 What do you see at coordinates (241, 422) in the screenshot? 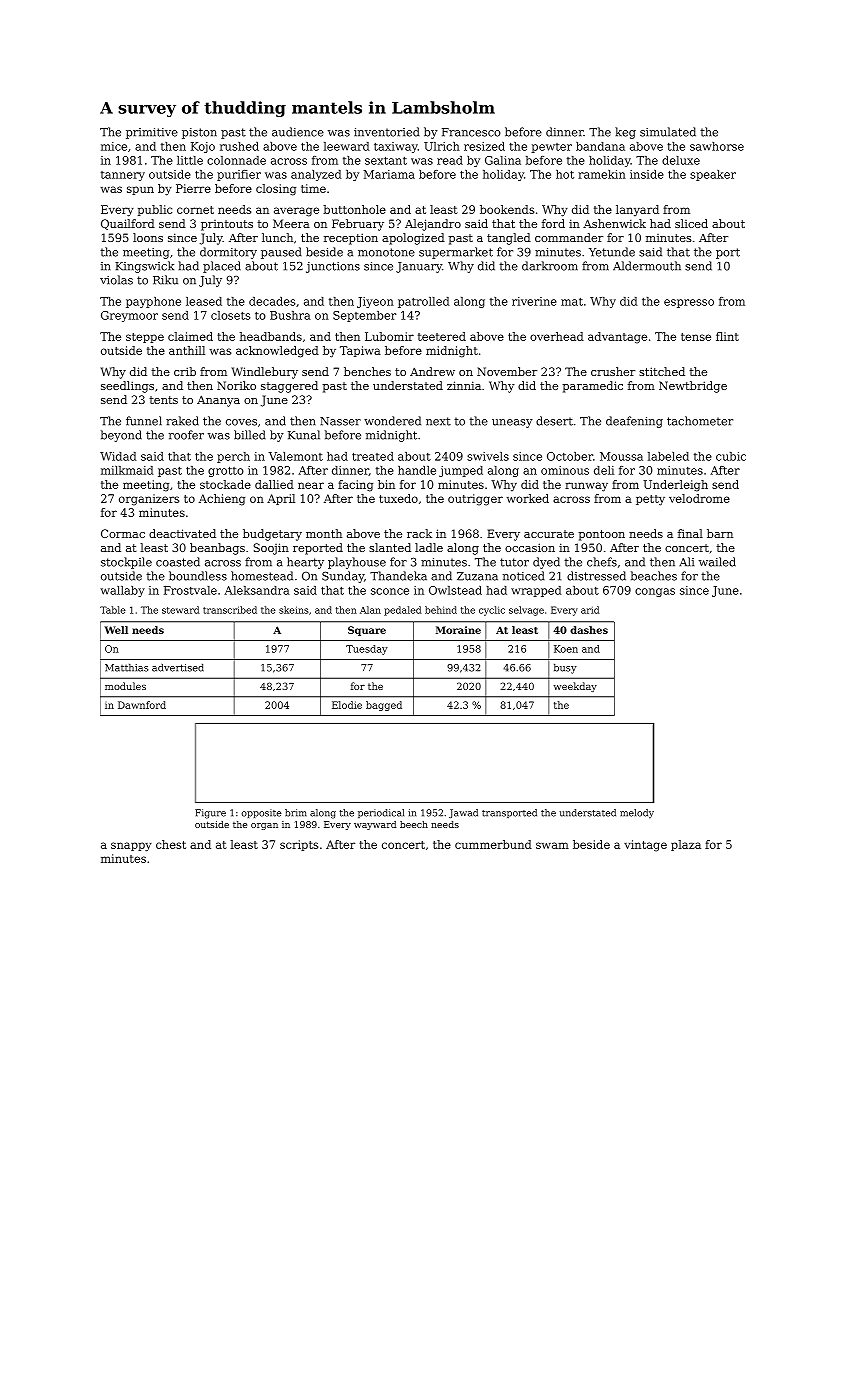
I see `coves` at bounding box center [241, 422].
